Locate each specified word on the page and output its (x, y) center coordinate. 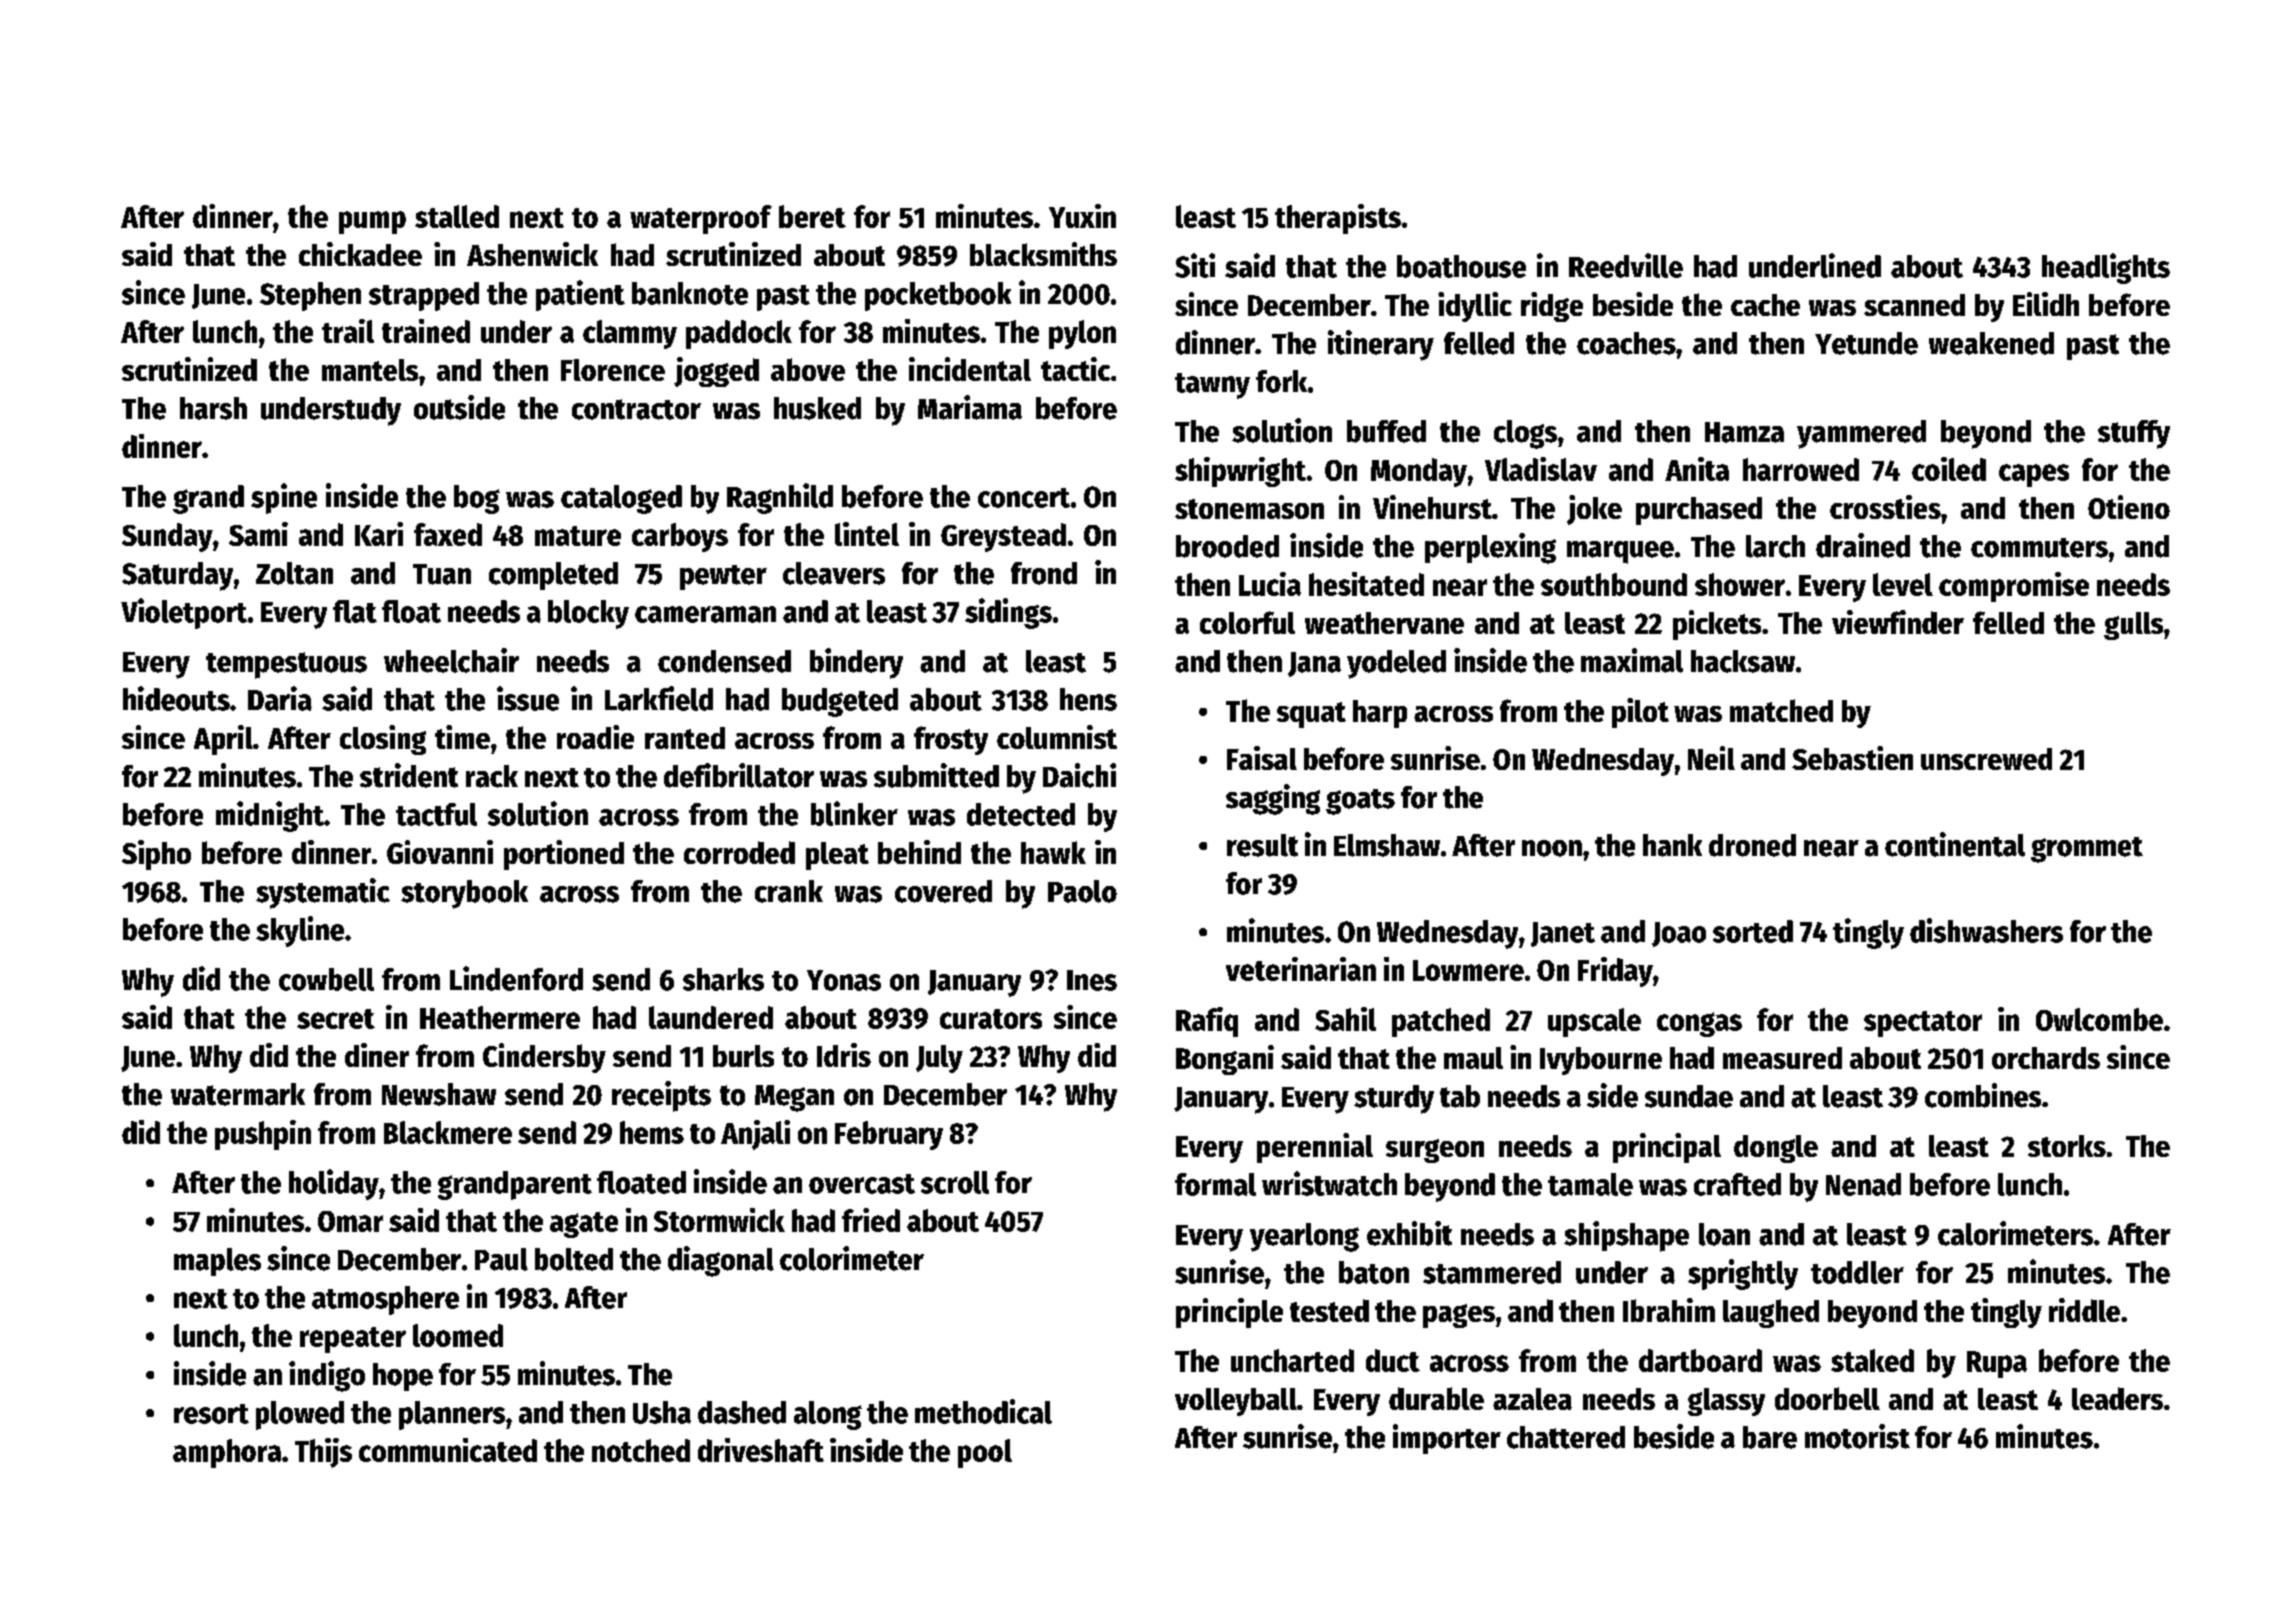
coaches (1626, 343)
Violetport (184, 613)
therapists (1338, 219)
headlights (2106, 268)
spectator (1923, 1024)
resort (211, 1414)
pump (372, 222)
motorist (1857, 1436)
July (939, 1059)
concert (1024, 498)
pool (985, 1453)
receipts (661, 1096)
